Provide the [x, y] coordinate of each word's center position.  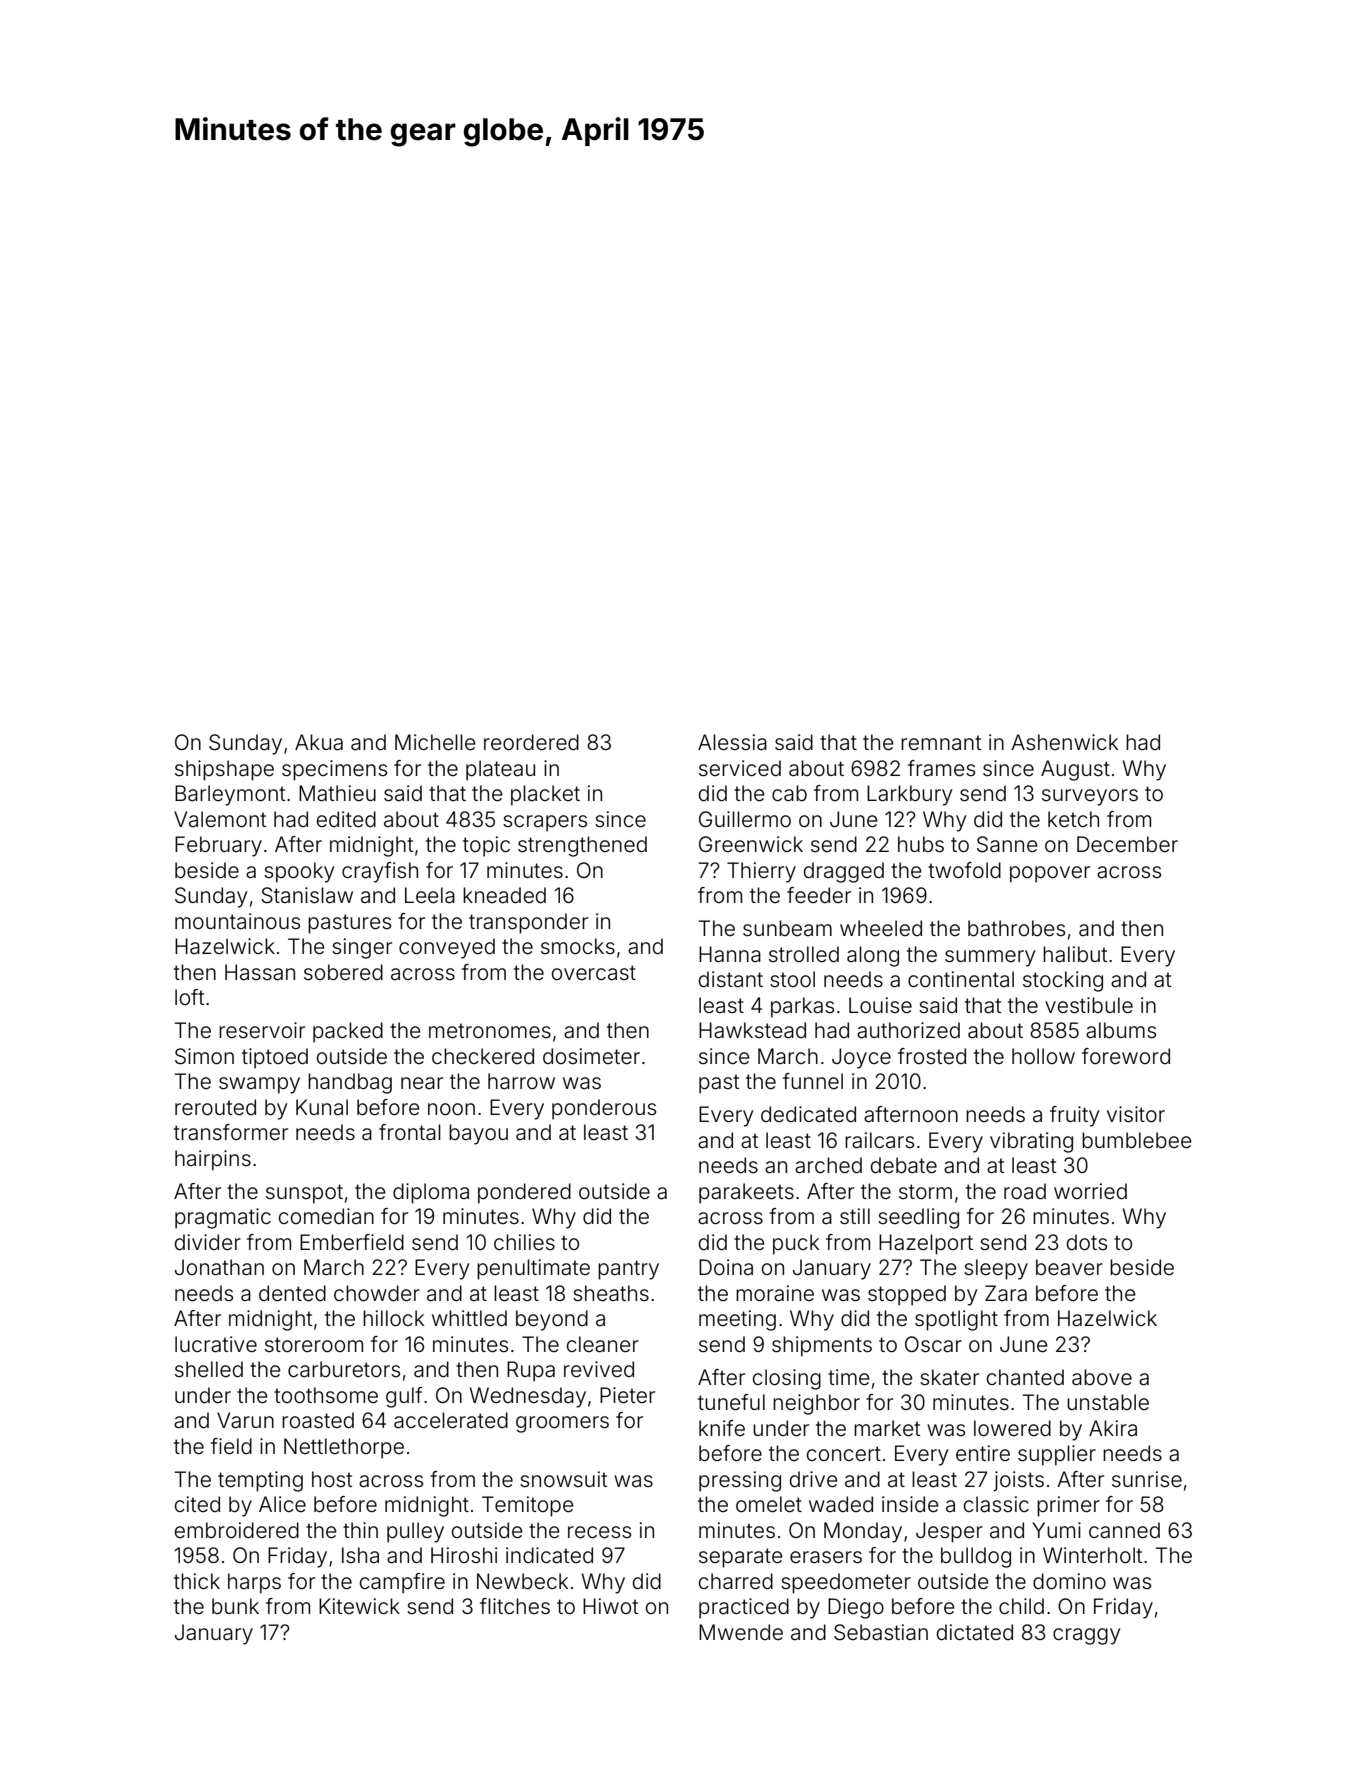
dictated [975, 1632]
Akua [319, 742]
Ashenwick [1064, 742]
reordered [531, 742]
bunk [235, 1606]
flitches [515, 1606]
